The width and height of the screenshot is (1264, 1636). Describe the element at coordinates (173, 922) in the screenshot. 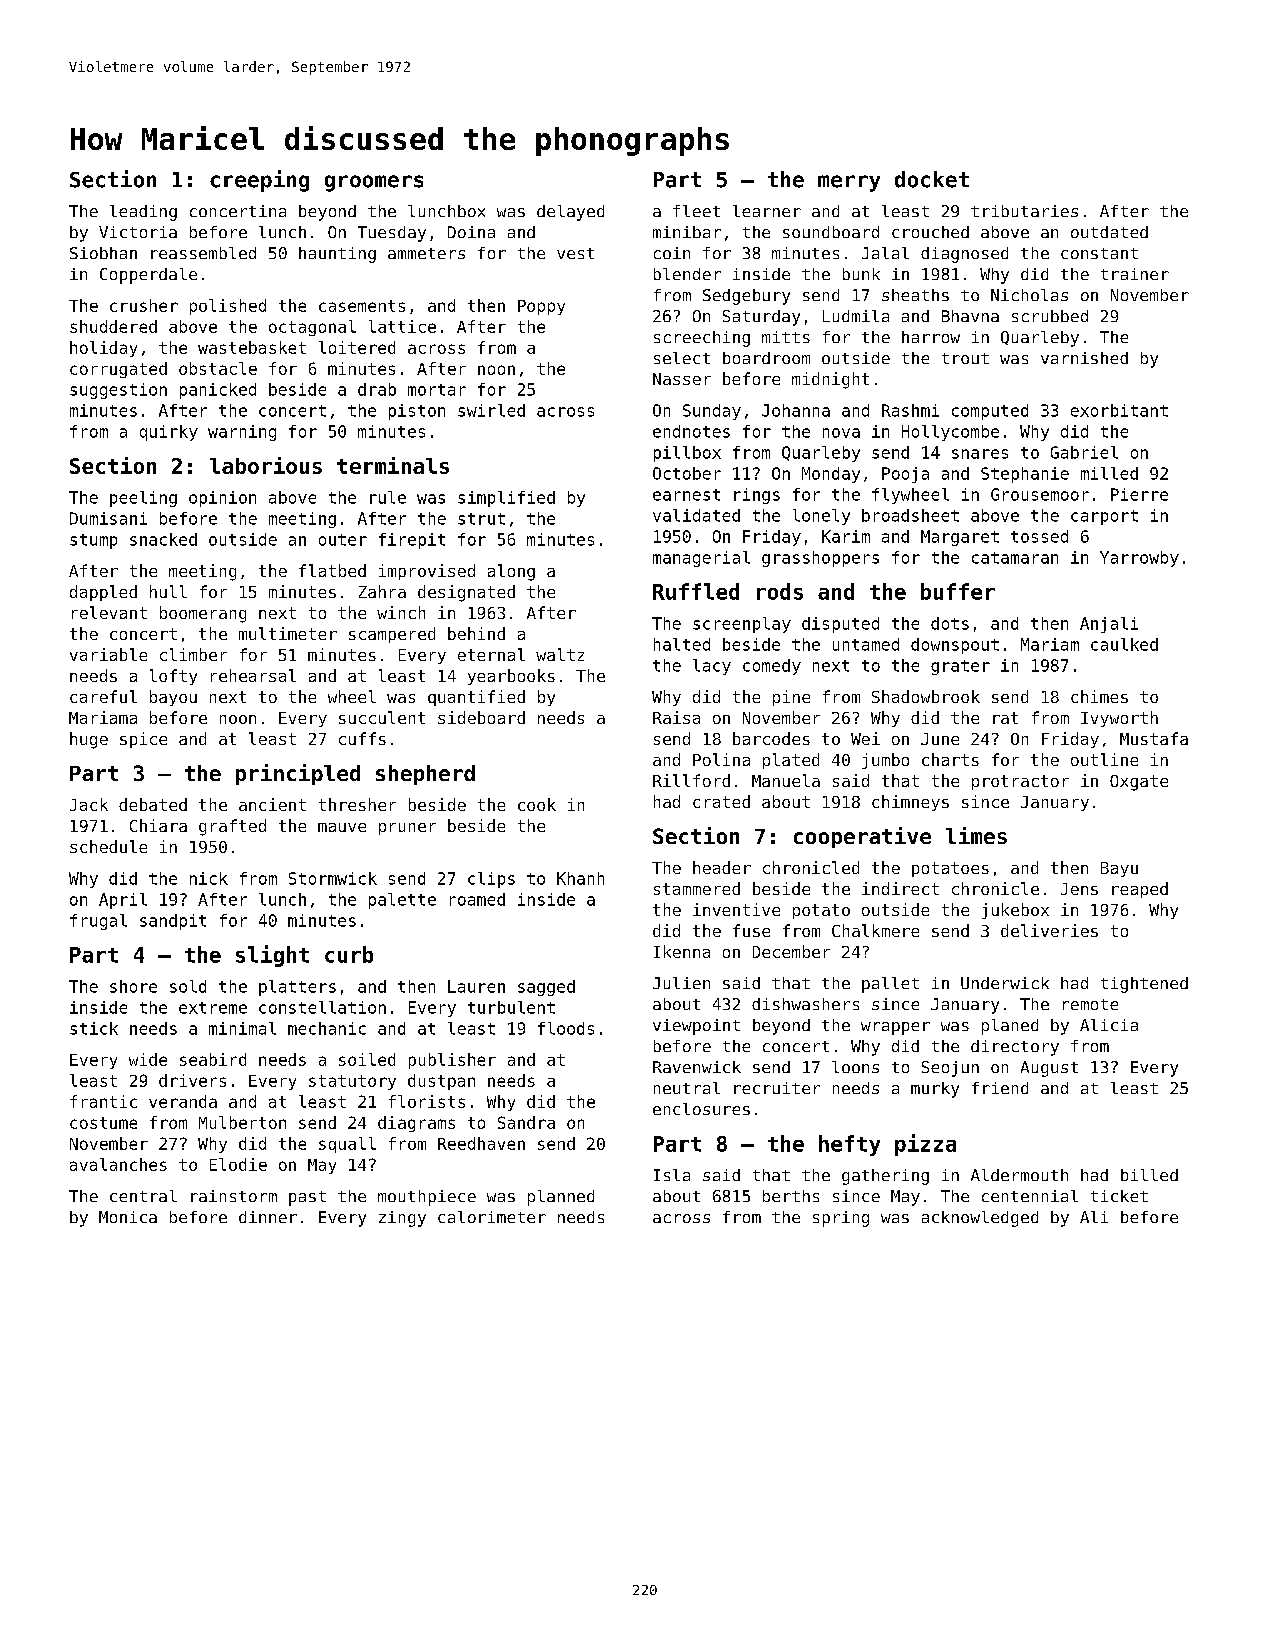

I see `sandpit` at that location.
